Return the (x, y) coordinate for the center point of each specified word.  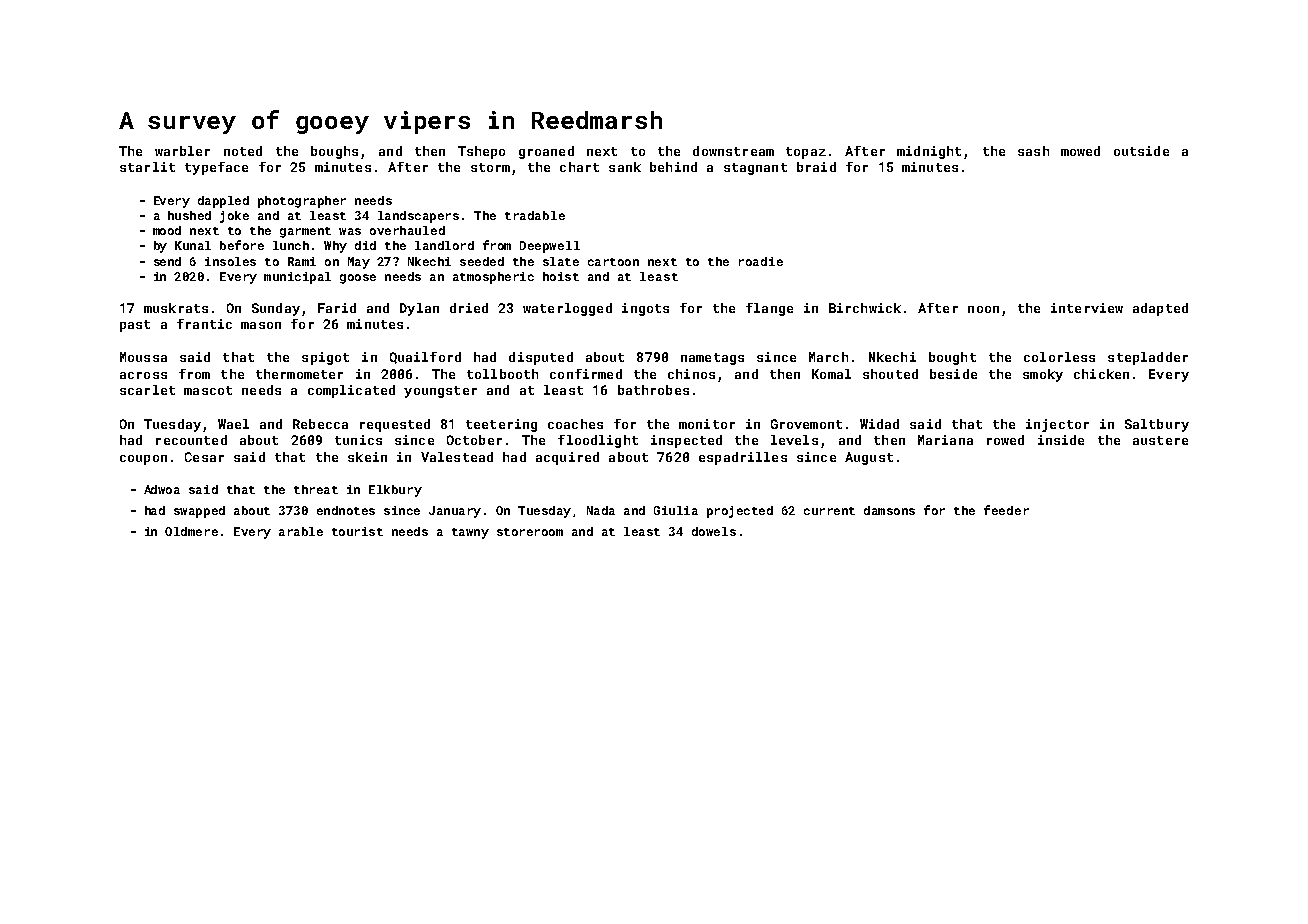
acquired (567, 458)
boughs (334, 152)
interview (1087, 308)
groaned (546, 152)
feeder (1006, 510)
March (828, 357)
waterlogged (567, 309)
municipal (297, 278)
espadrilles (743, 458)
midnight (929, 152)
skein (367, 457)
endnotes (346, 510)
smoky (1043, 375)
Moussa (143, 357)
